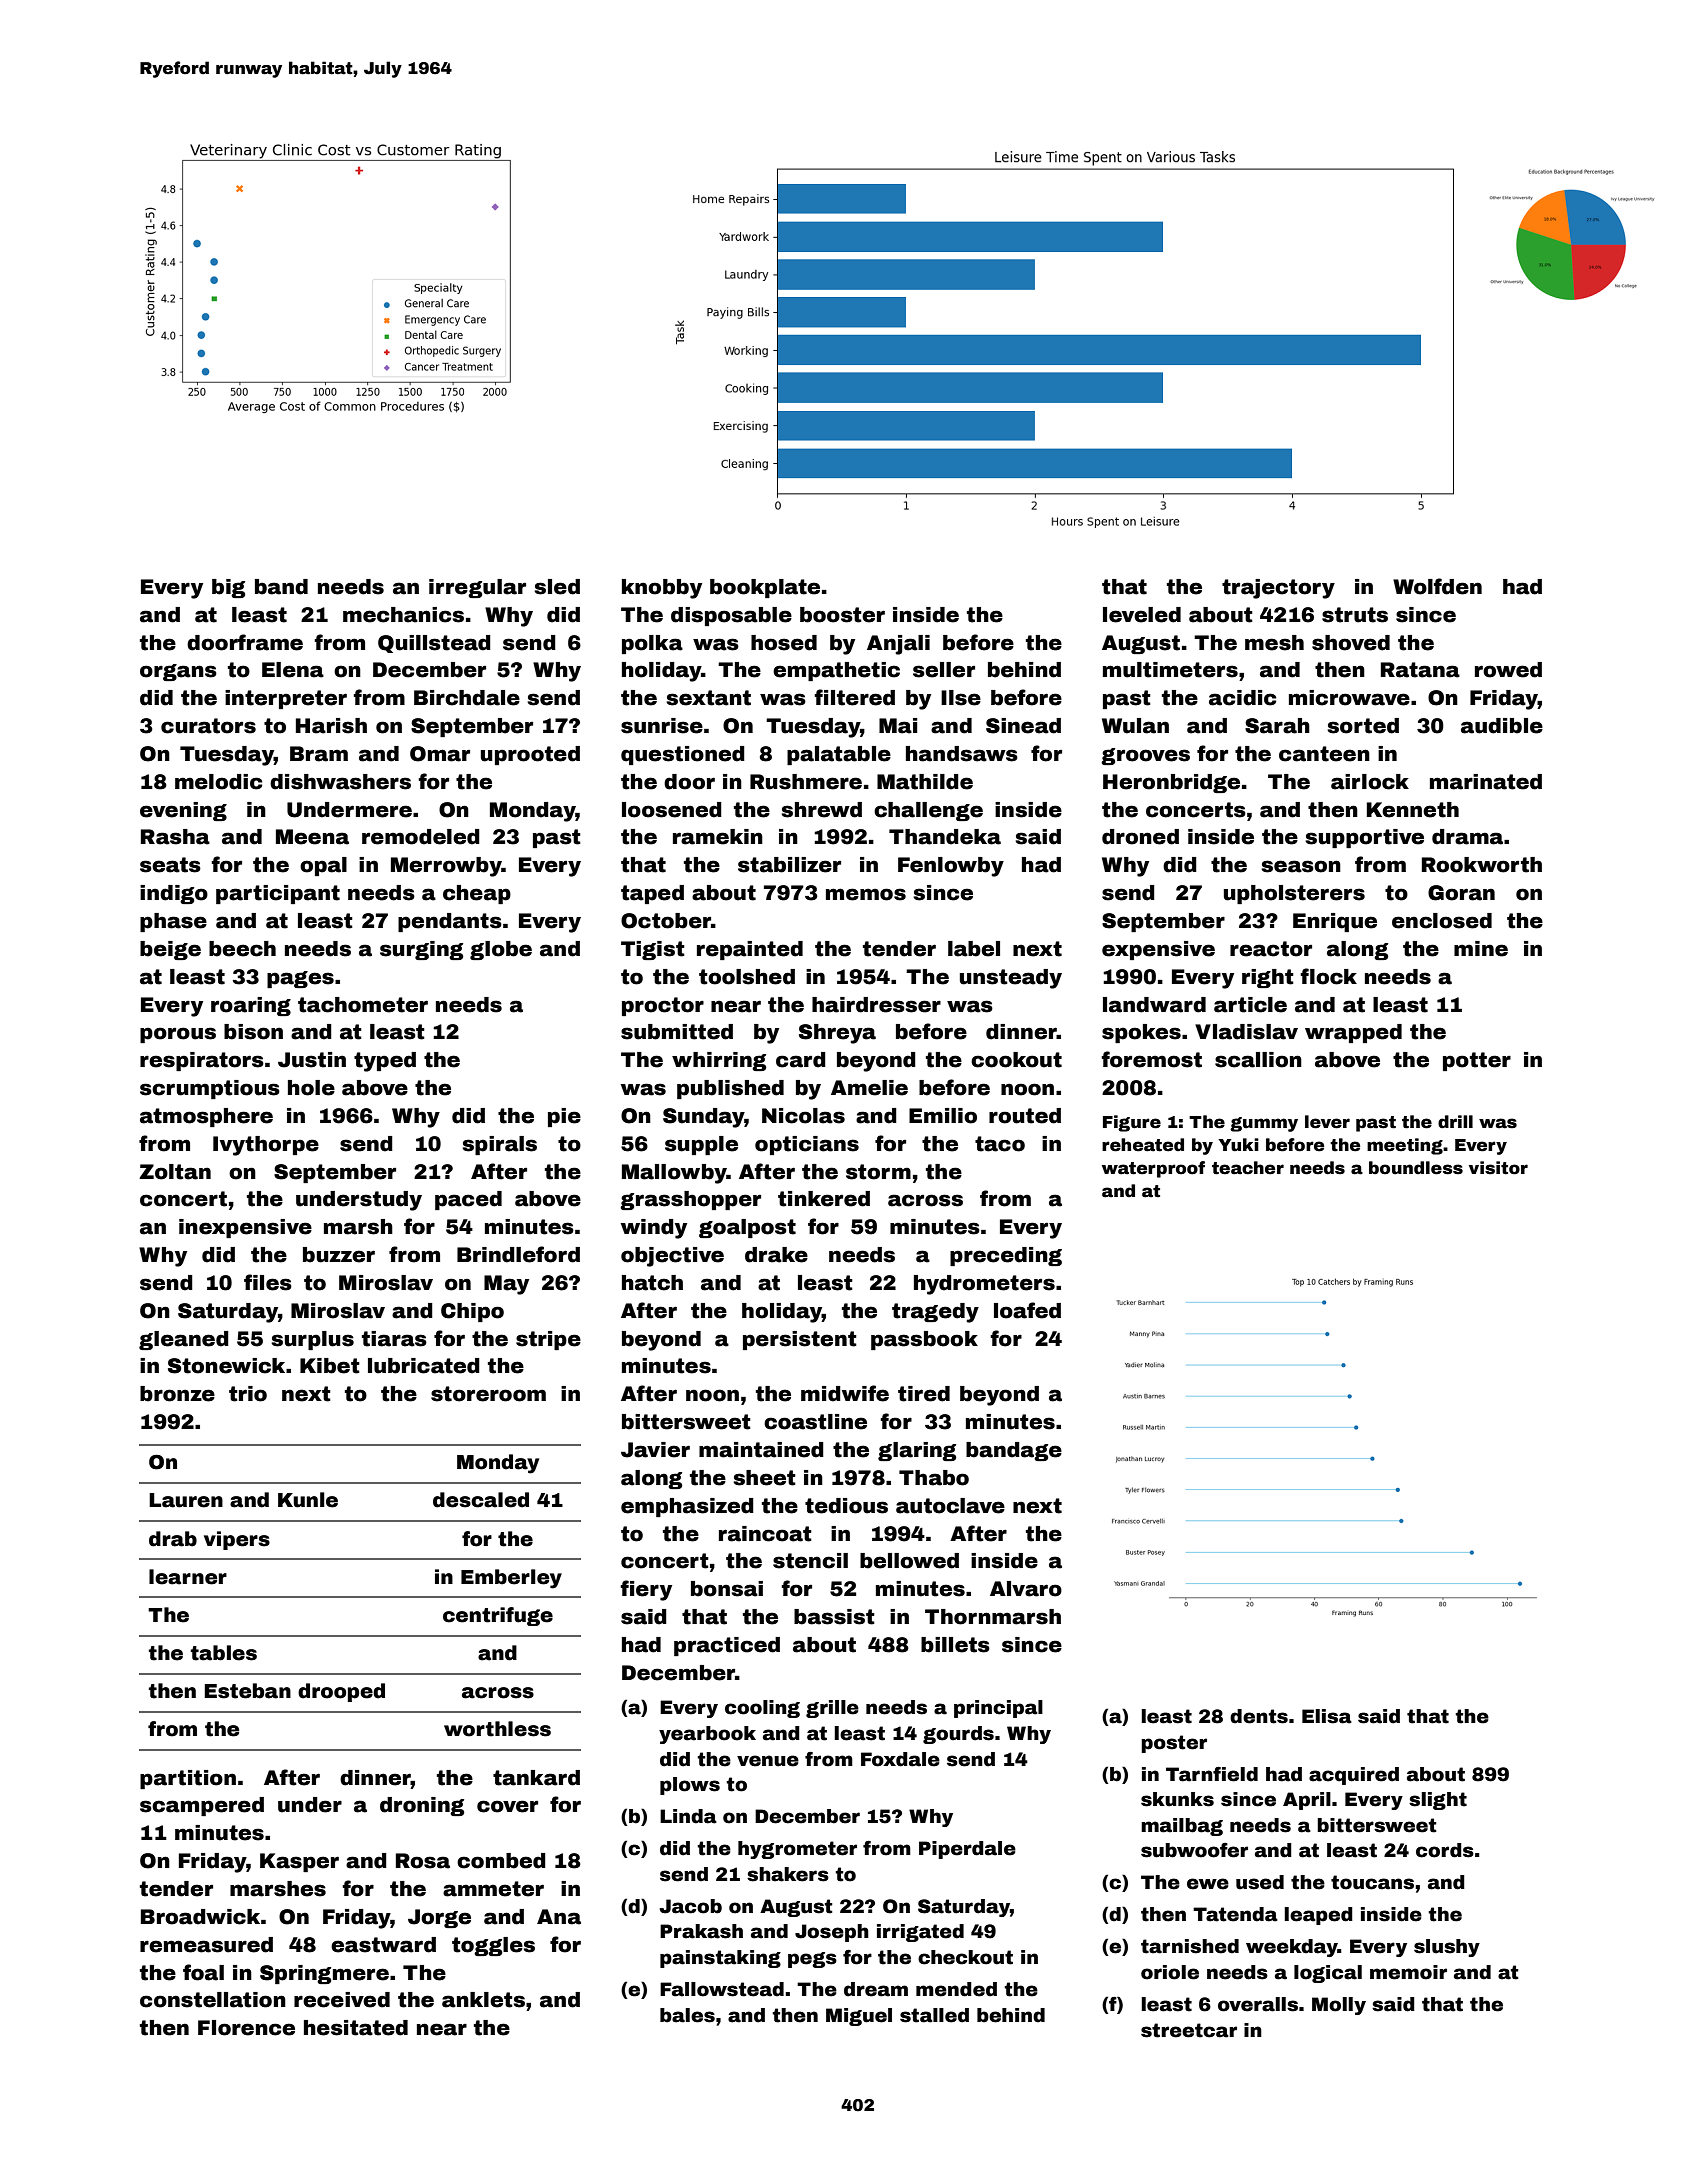 Image resolution: width=1683 pixels, height=2178 pixels. I want to click on big, so click(228, 588).
